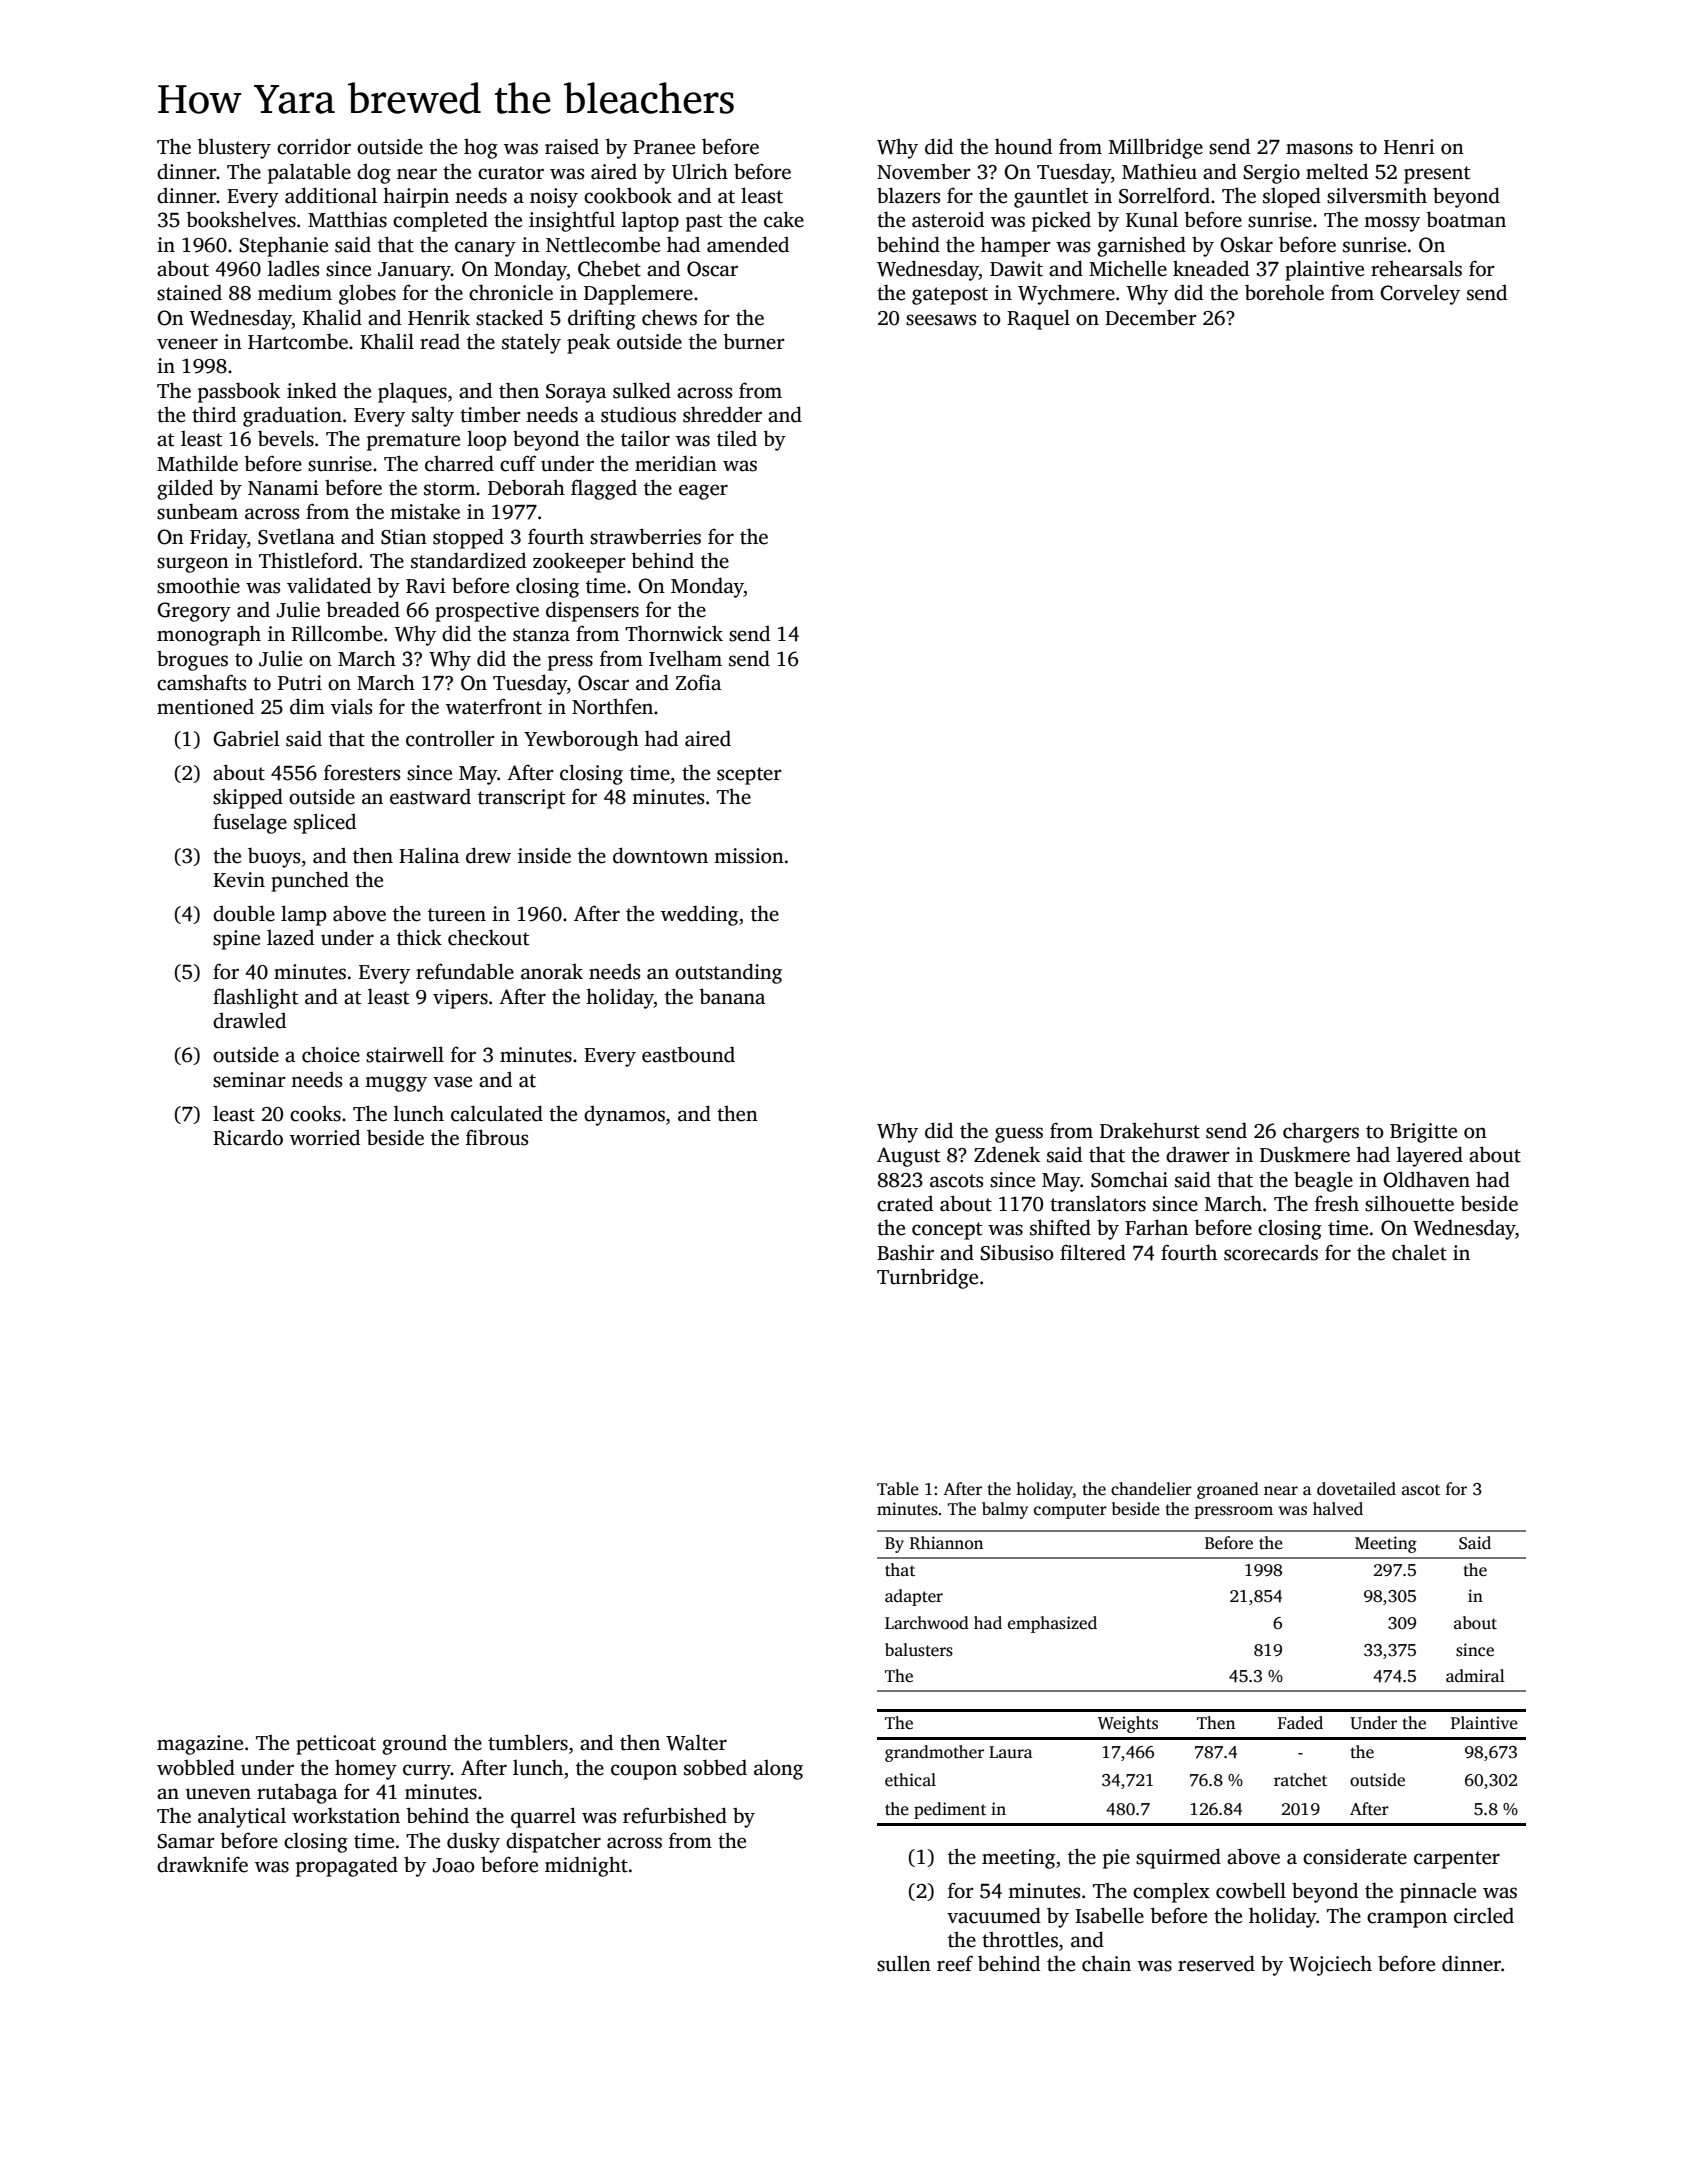 The height and width of the screenshot is (2178, 1683). What do you see at coordinates (1457, 1860) in the screenshot?
I see `carpenter` at bounding box center [1457, 1860].
